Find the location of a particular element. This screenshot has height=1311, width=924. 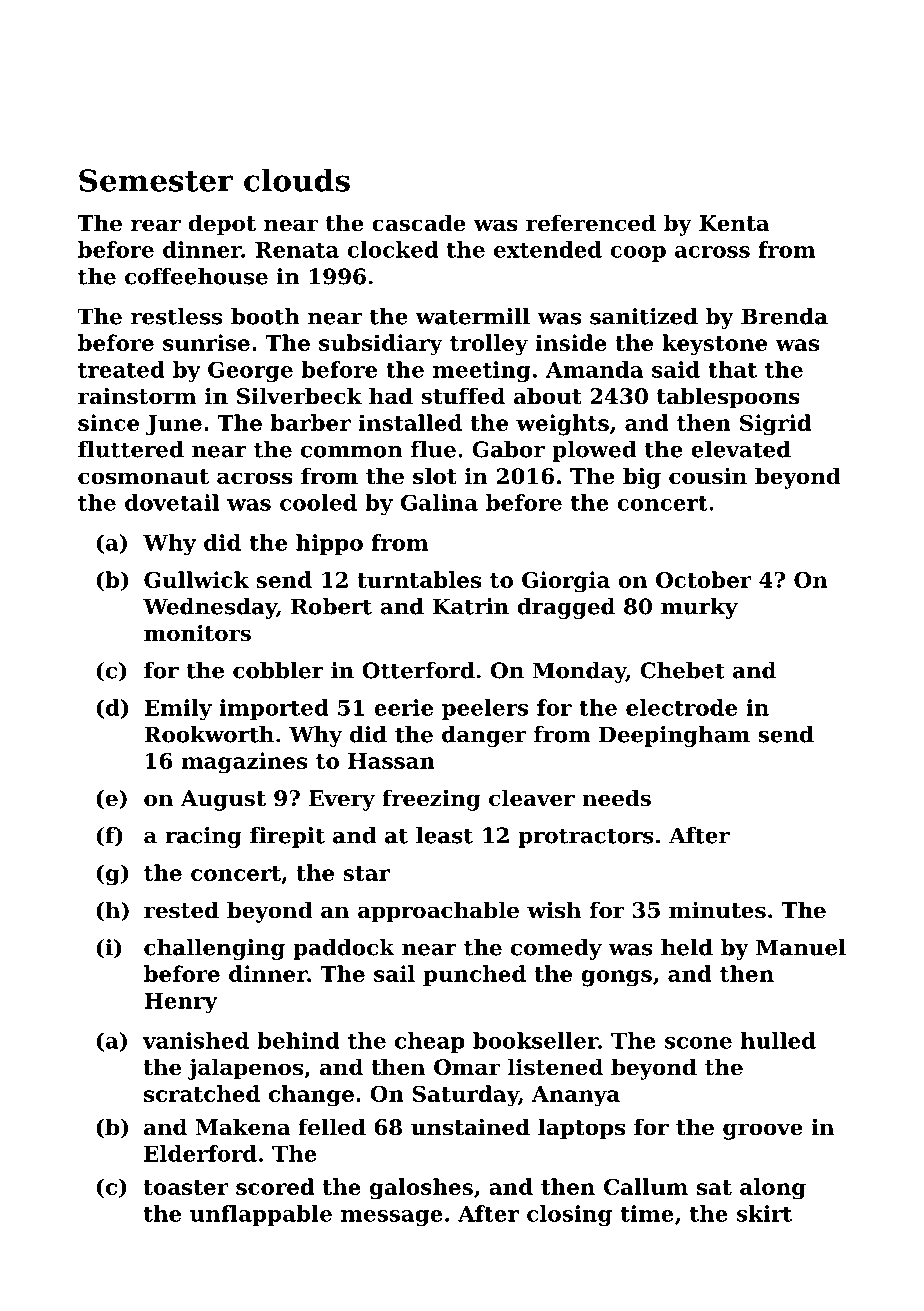

Manuel is located at coordinates (801, 947).
